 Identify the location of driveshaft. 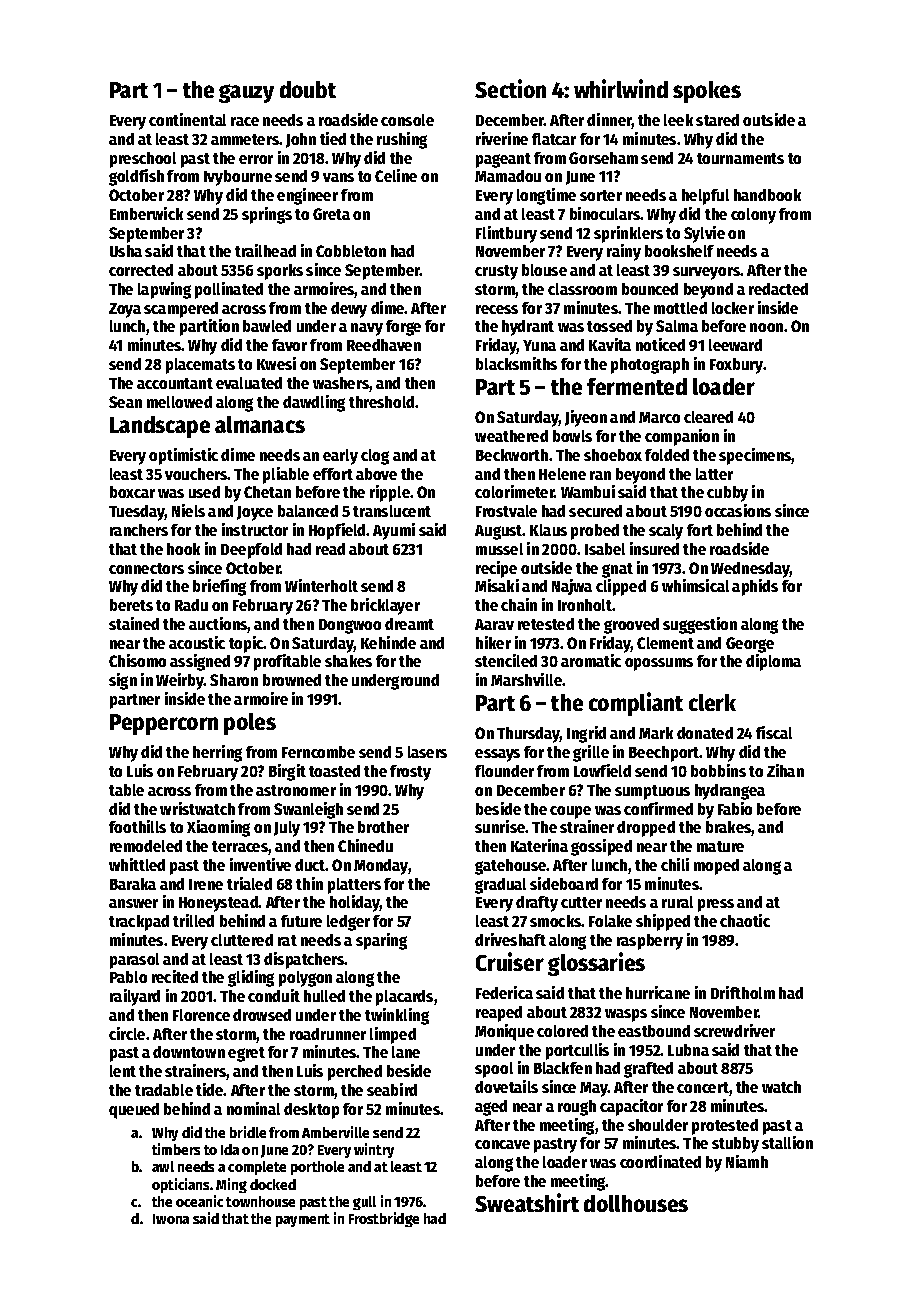
(510, 939).
